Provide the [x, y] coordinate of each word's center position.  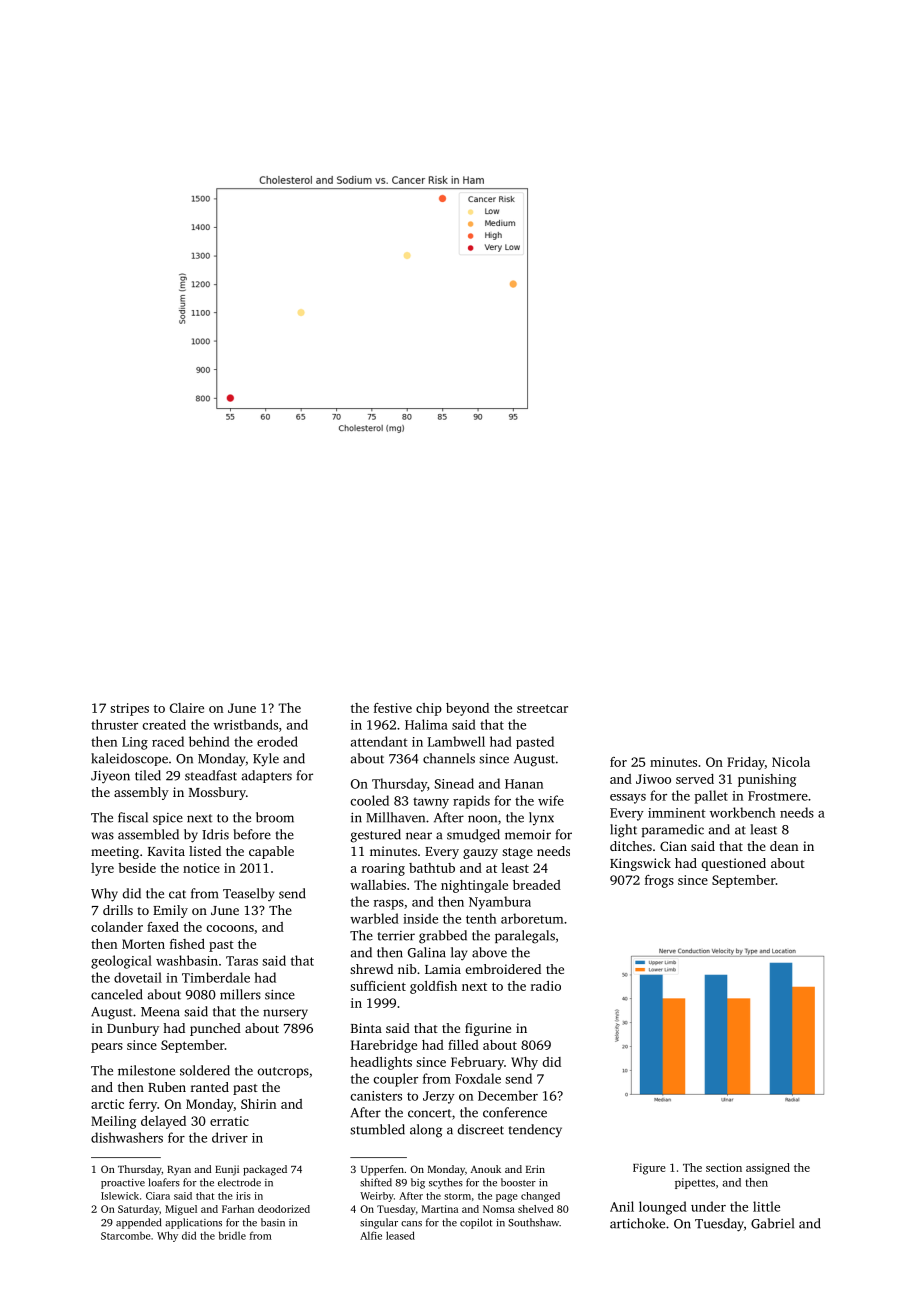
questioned [734, 864]
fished [187, 944]
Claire [187, 708]
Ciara [158, 1196]
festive [393, 708]
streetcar [542, 708]
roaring [383, 869]
